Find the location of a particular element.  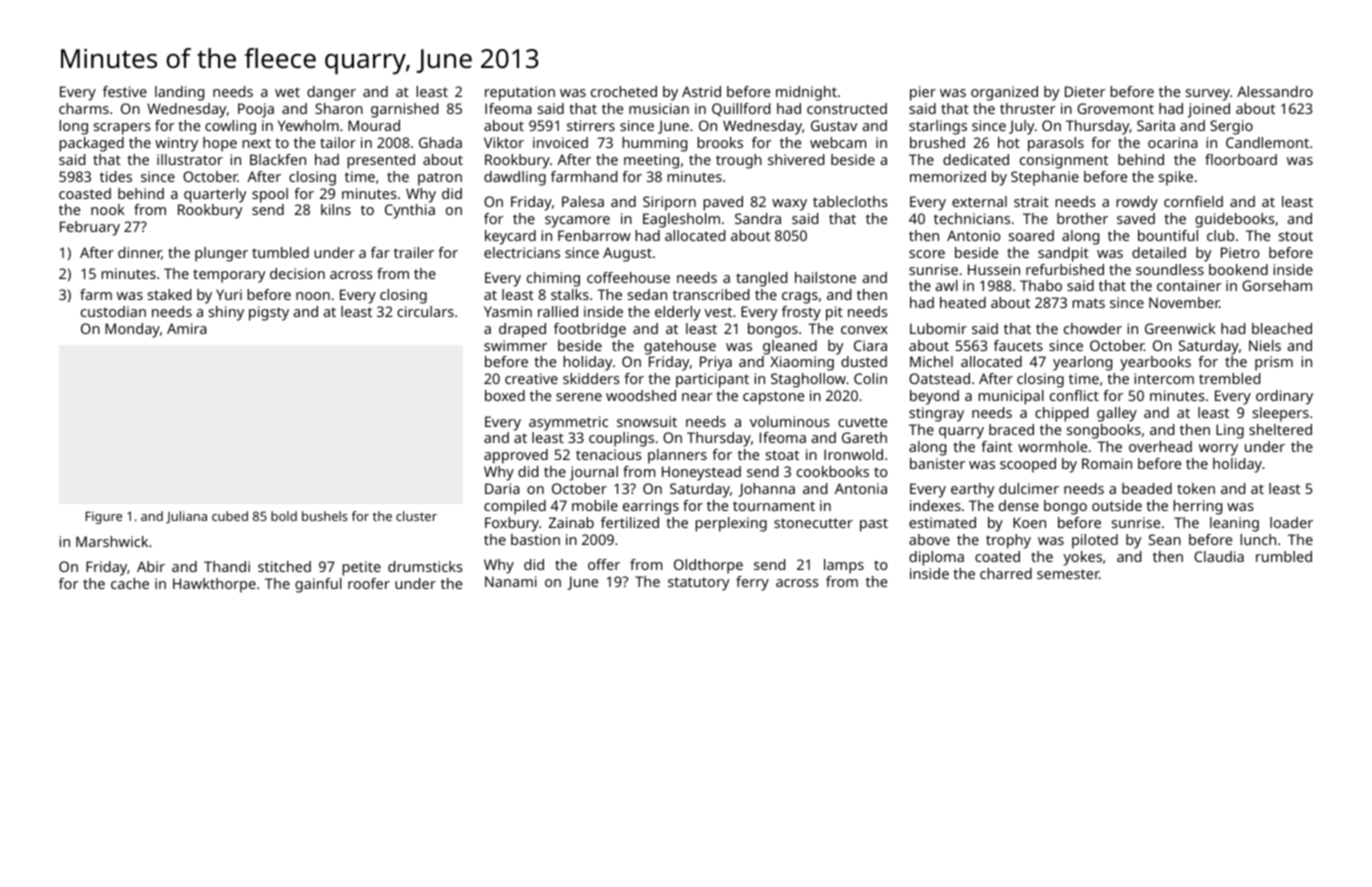

kilns is located at coordinates (336, 209).
